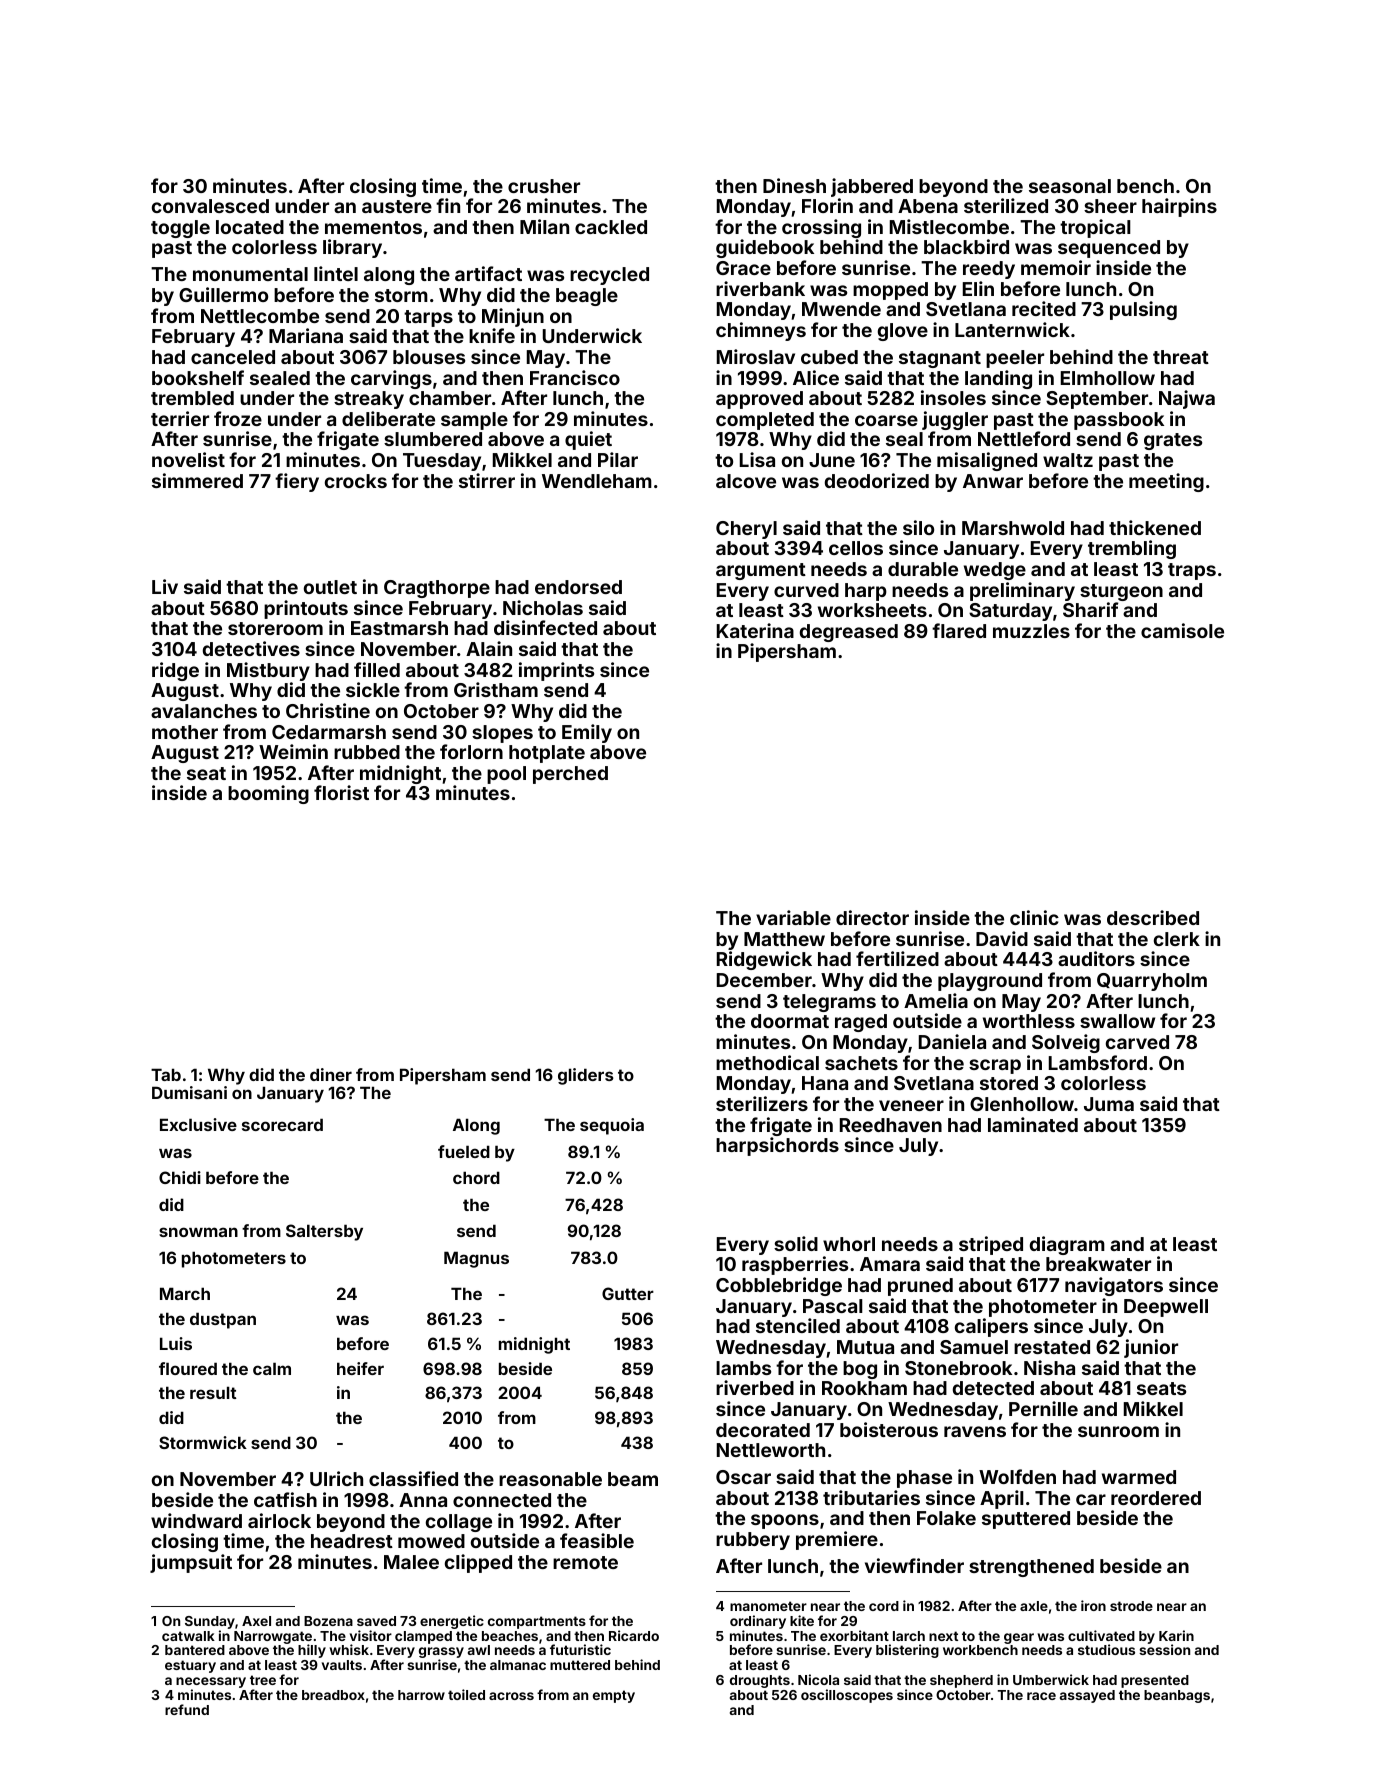 The image size is (1377, 1781). Describe the element at coordinates (760, 1681) in the page. I see `droughts` at that location.
